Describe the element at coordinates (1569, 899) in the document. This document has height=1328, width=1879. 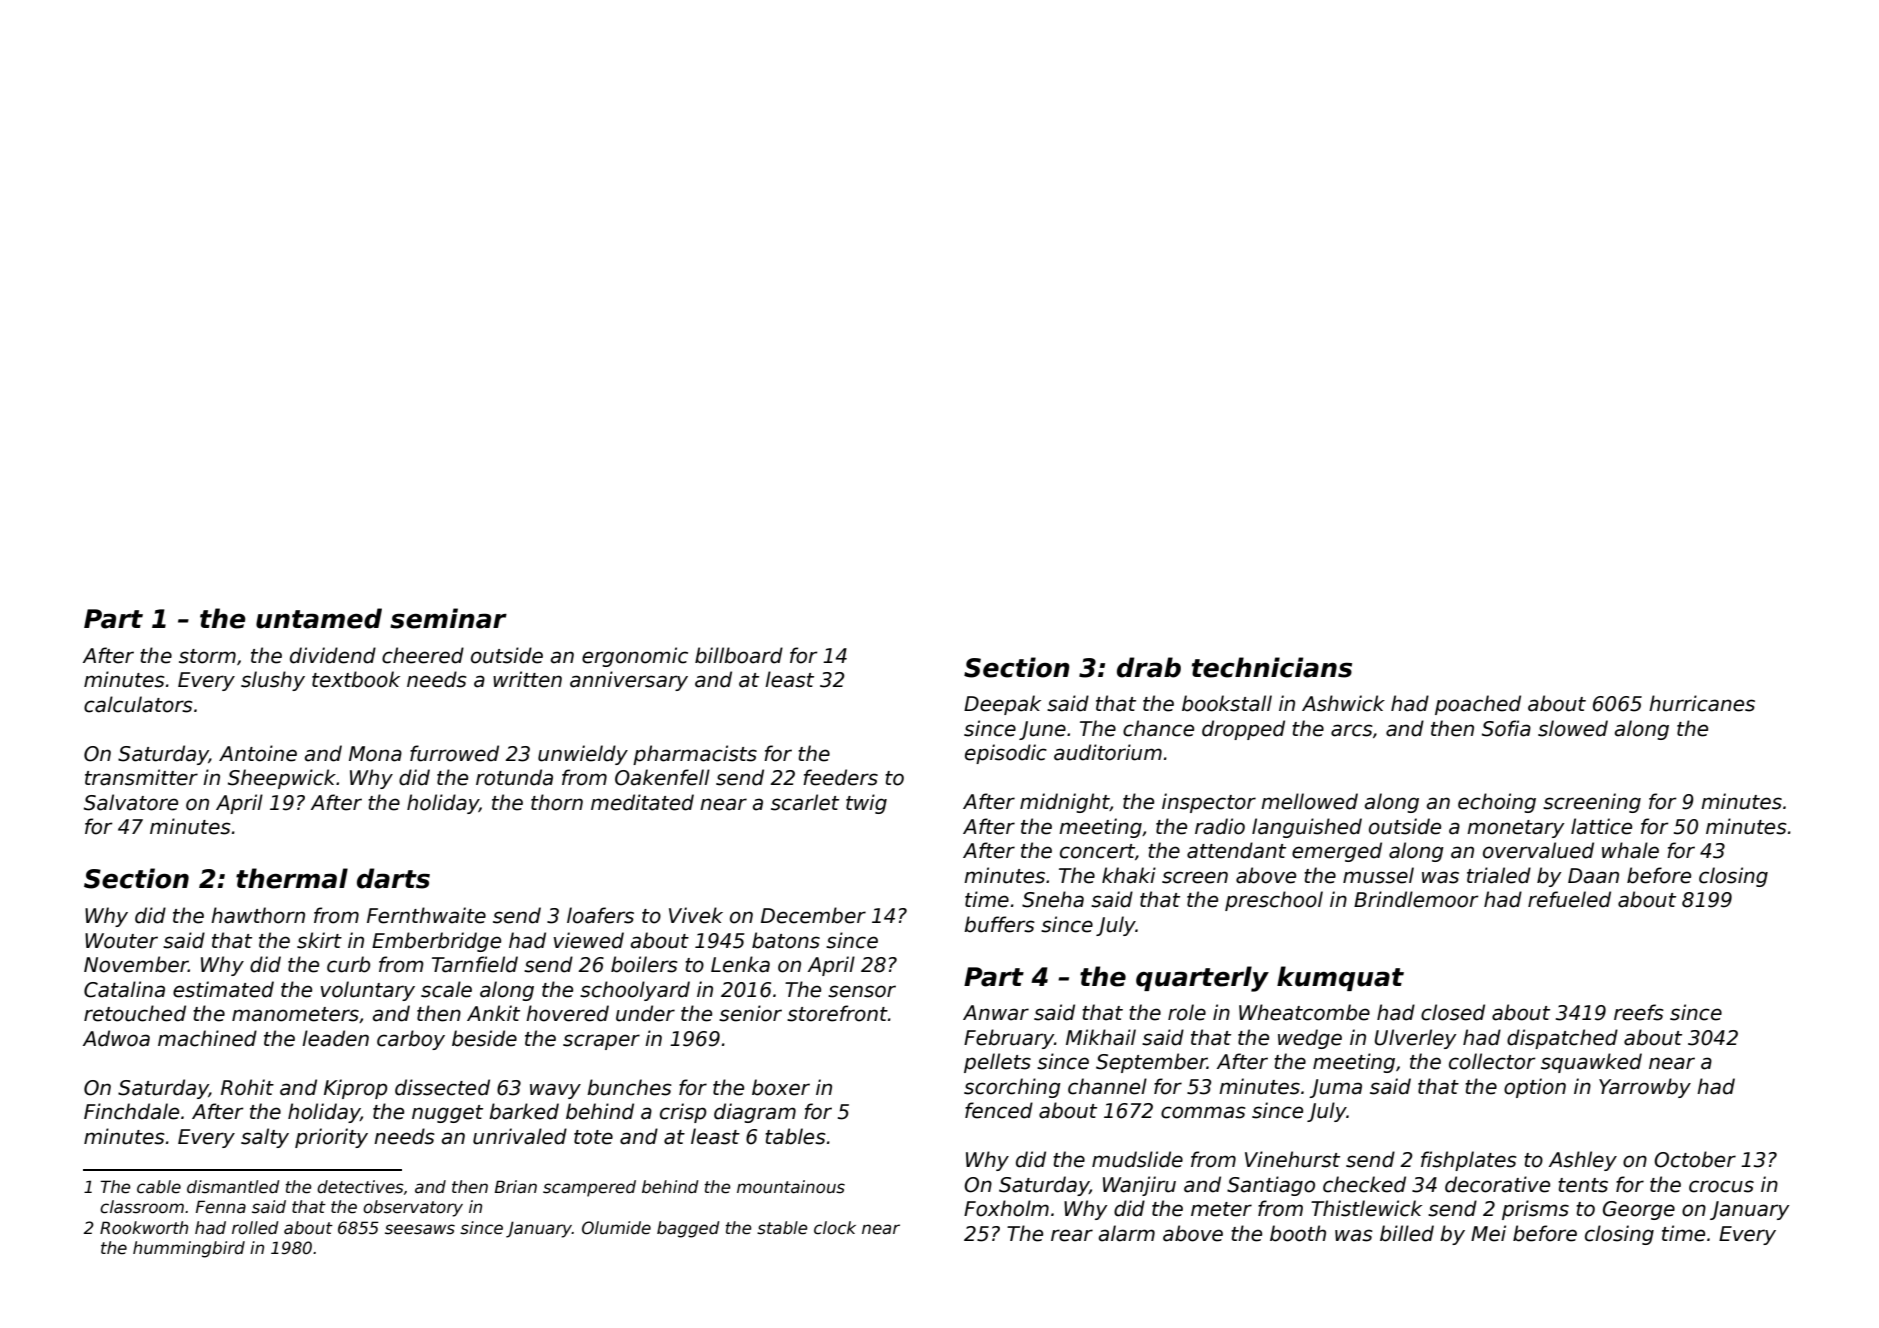
I see `refueled` at that location.
